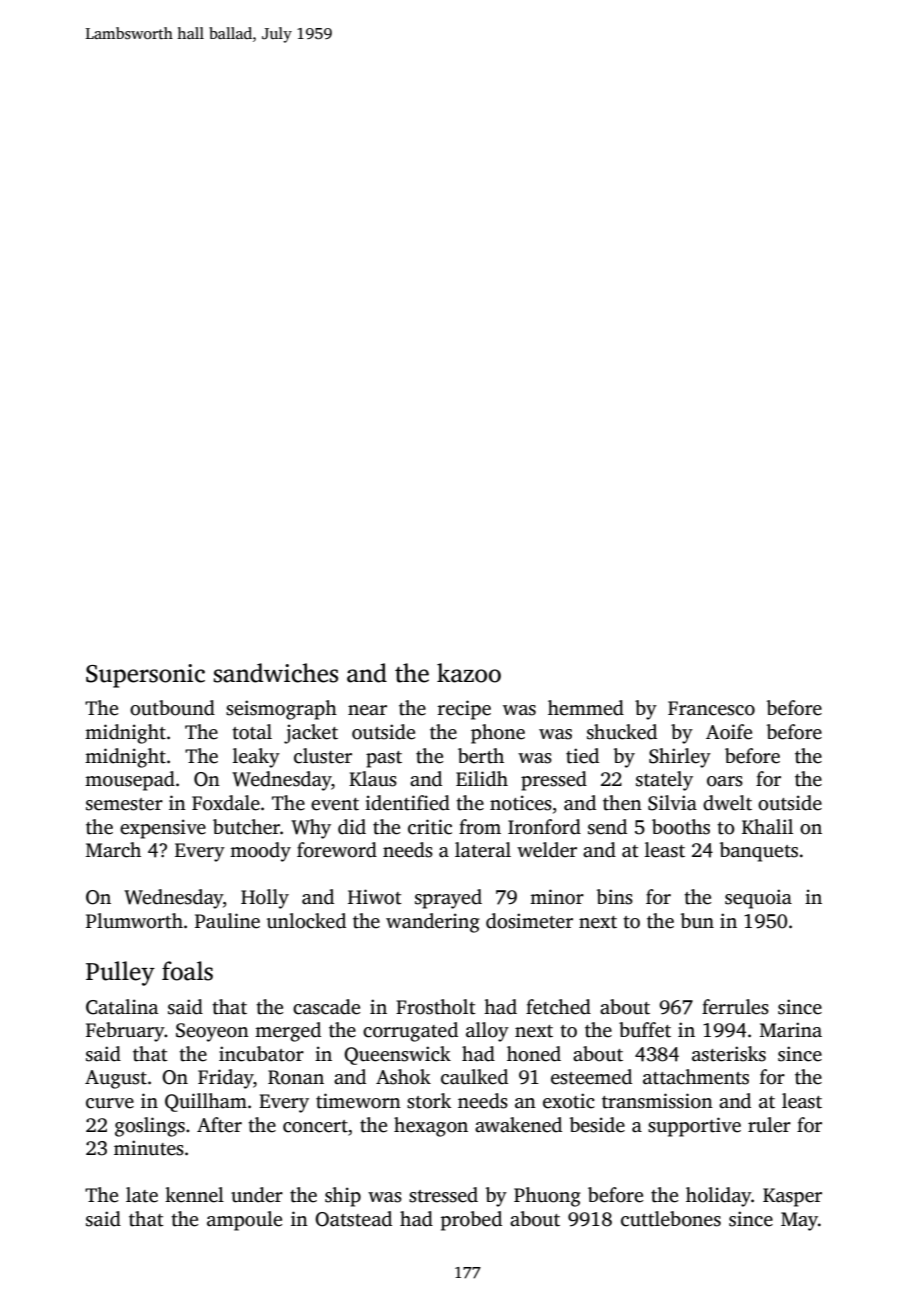 This document has width=908, height=1316. I want to click on wandering, so click(433, 923).
